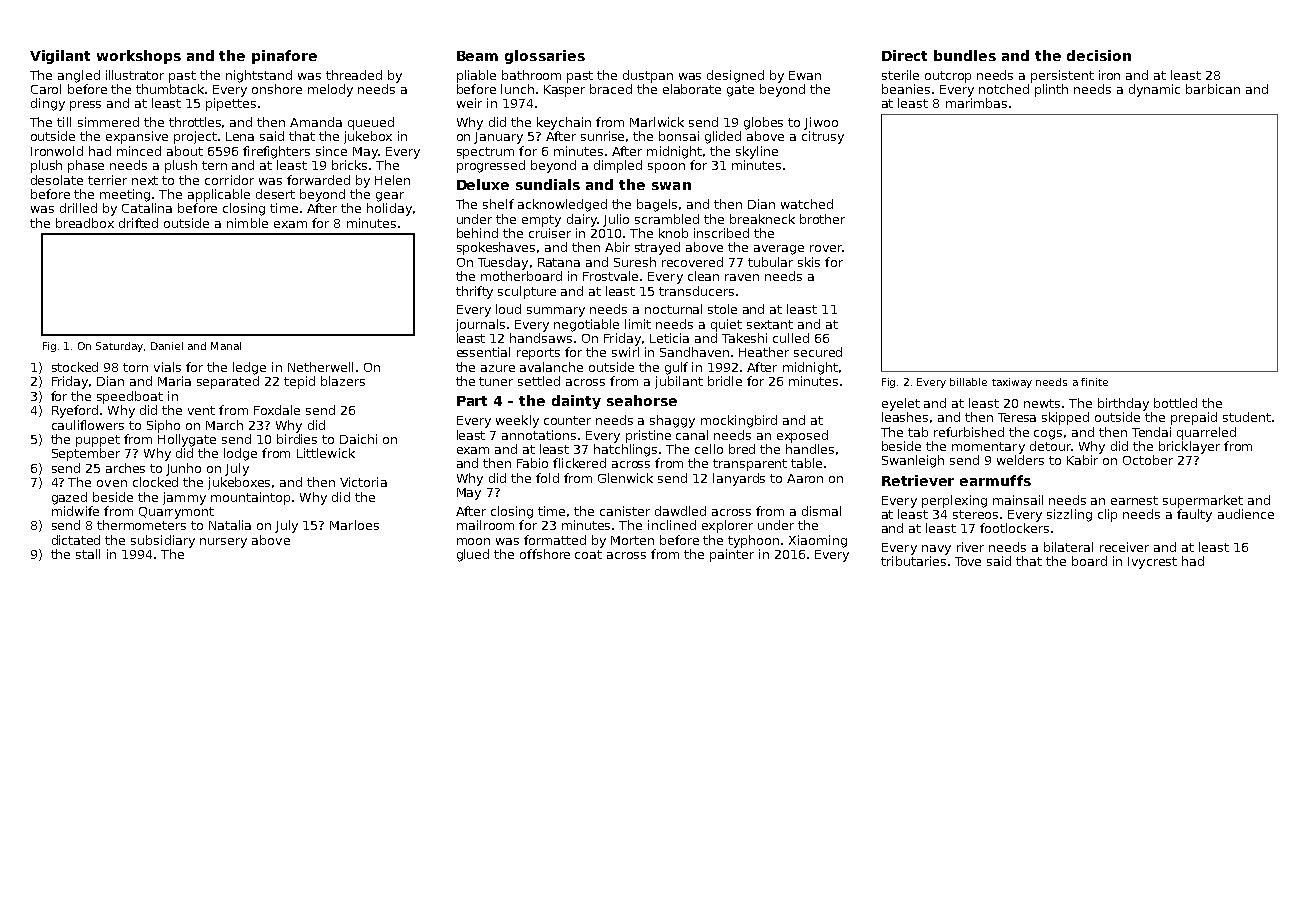 Image resolution: width=1308 pixels, height=924 pixels. I want to click on Lena, so click(240, 136).
